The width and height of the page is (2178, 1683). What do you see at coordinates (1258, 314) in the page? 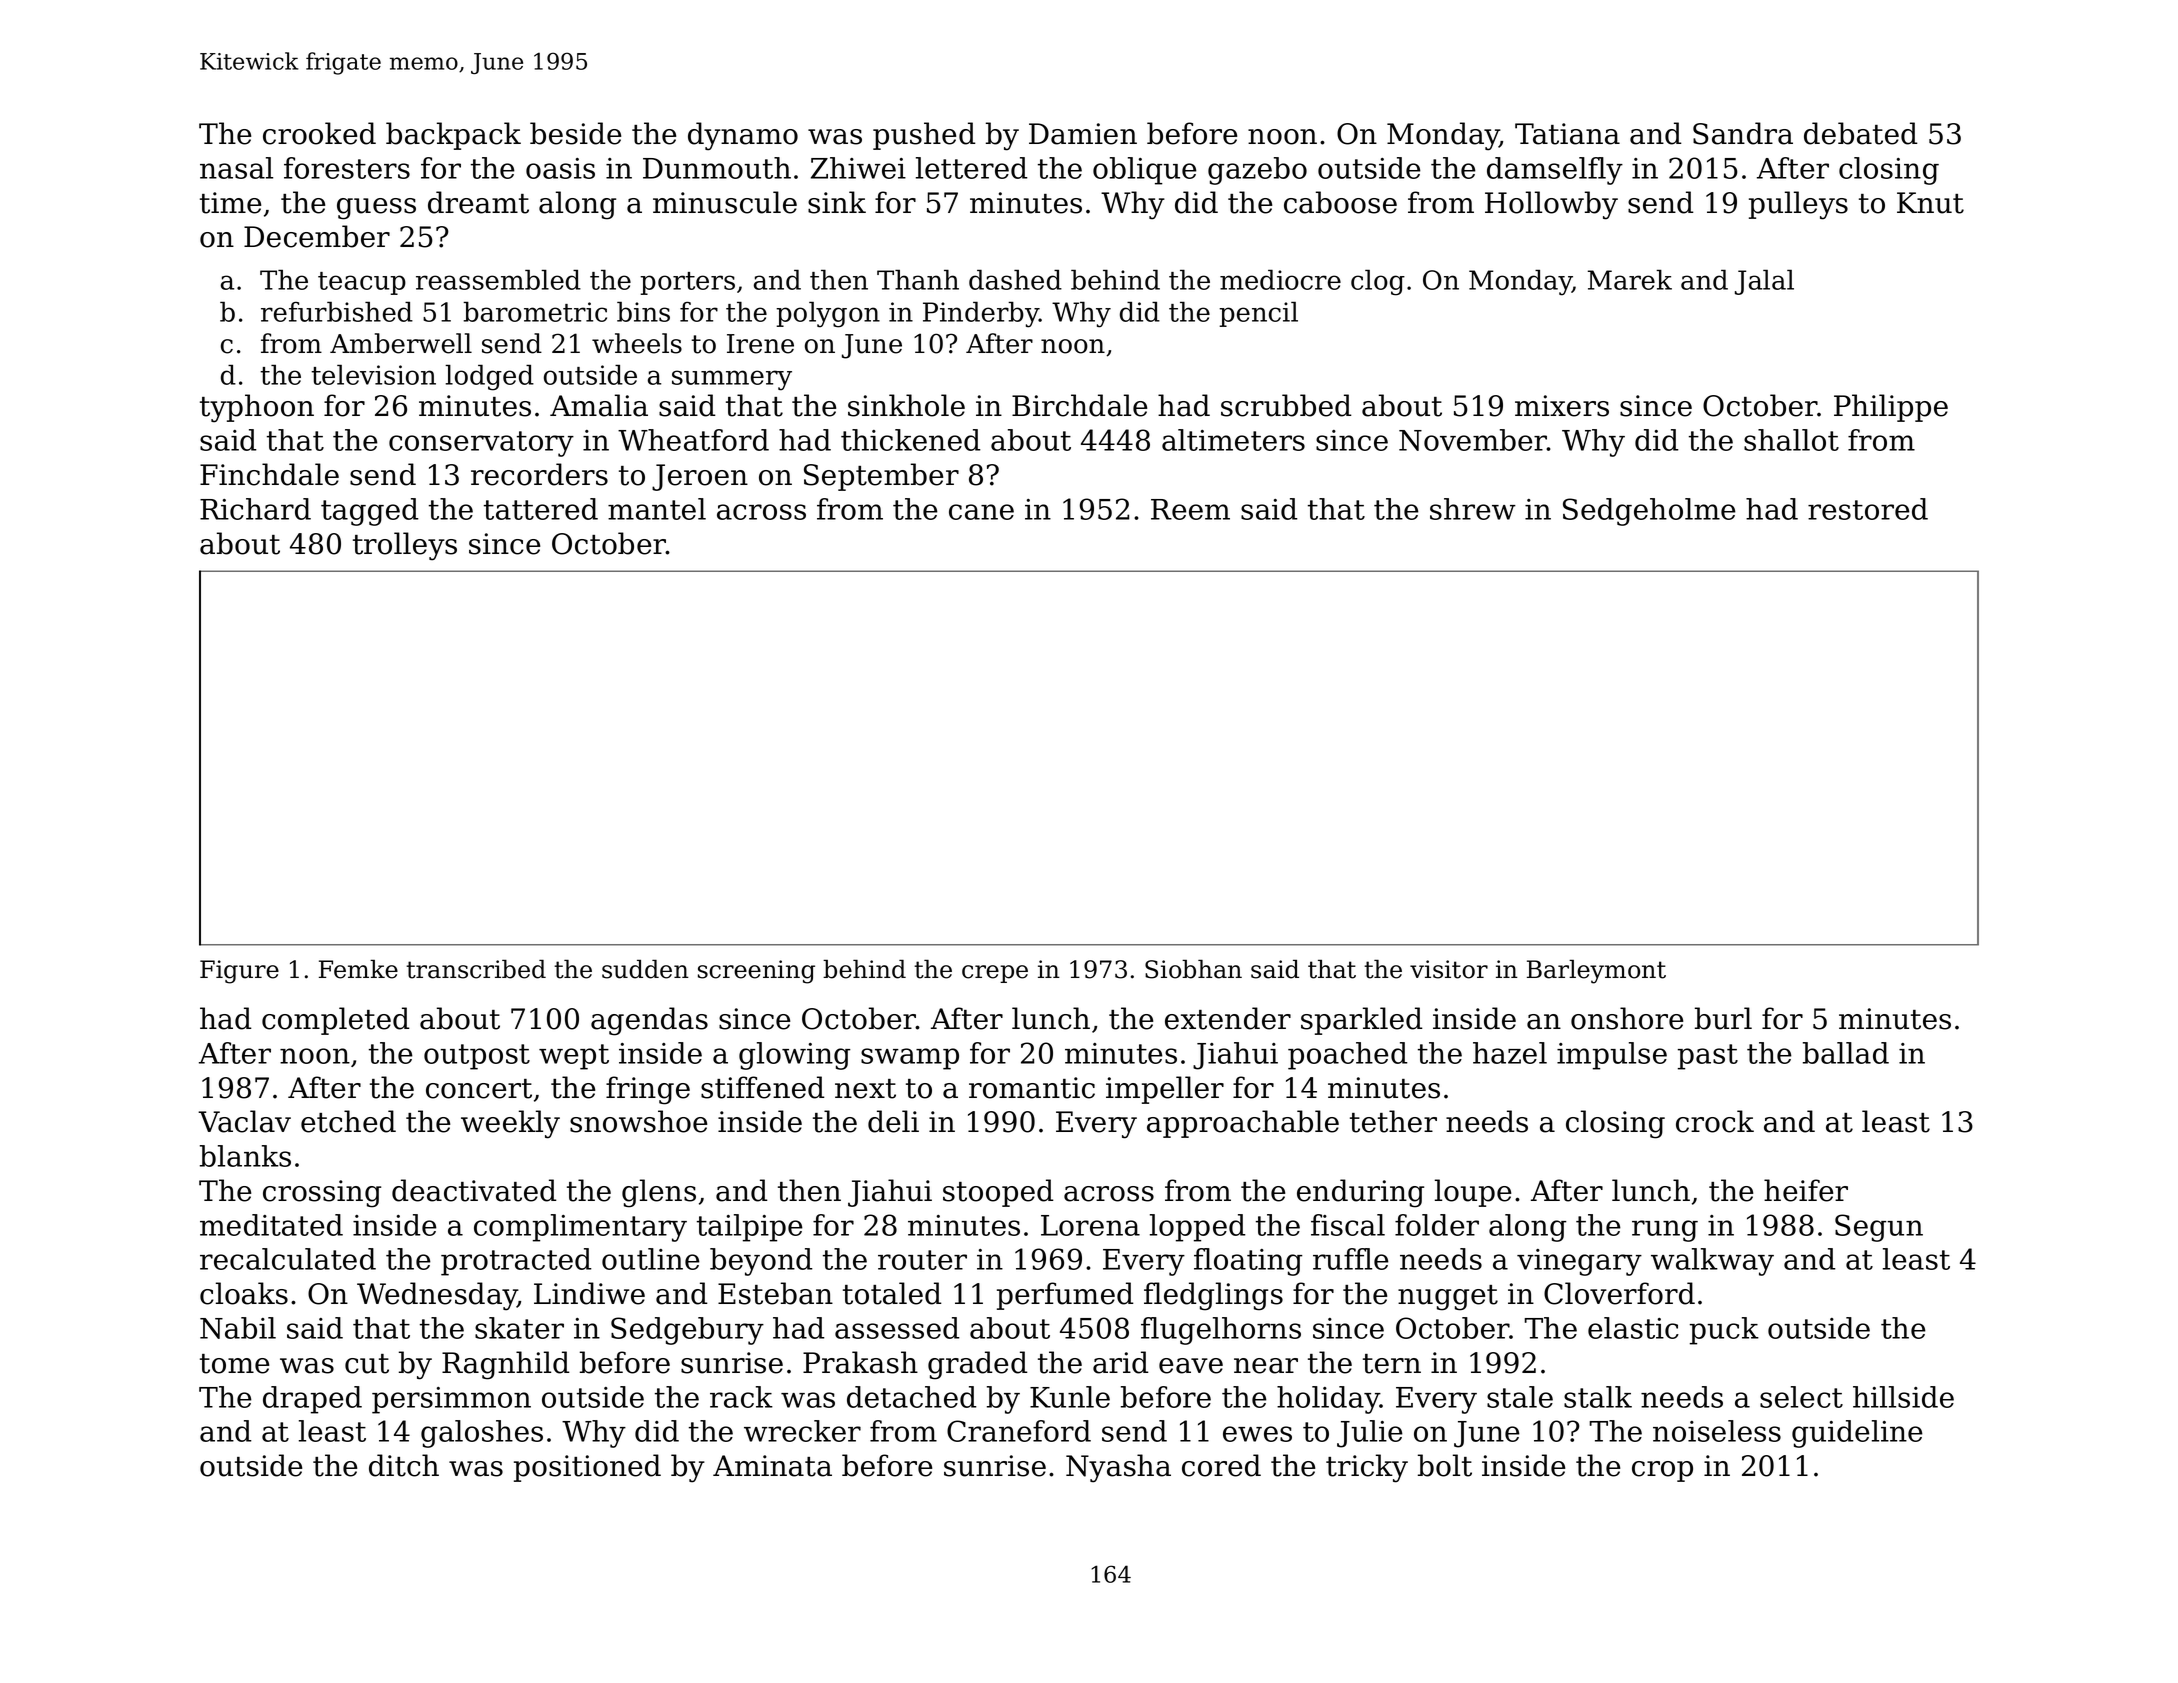
I see `pencil` at bounding box center [1258, 314].
